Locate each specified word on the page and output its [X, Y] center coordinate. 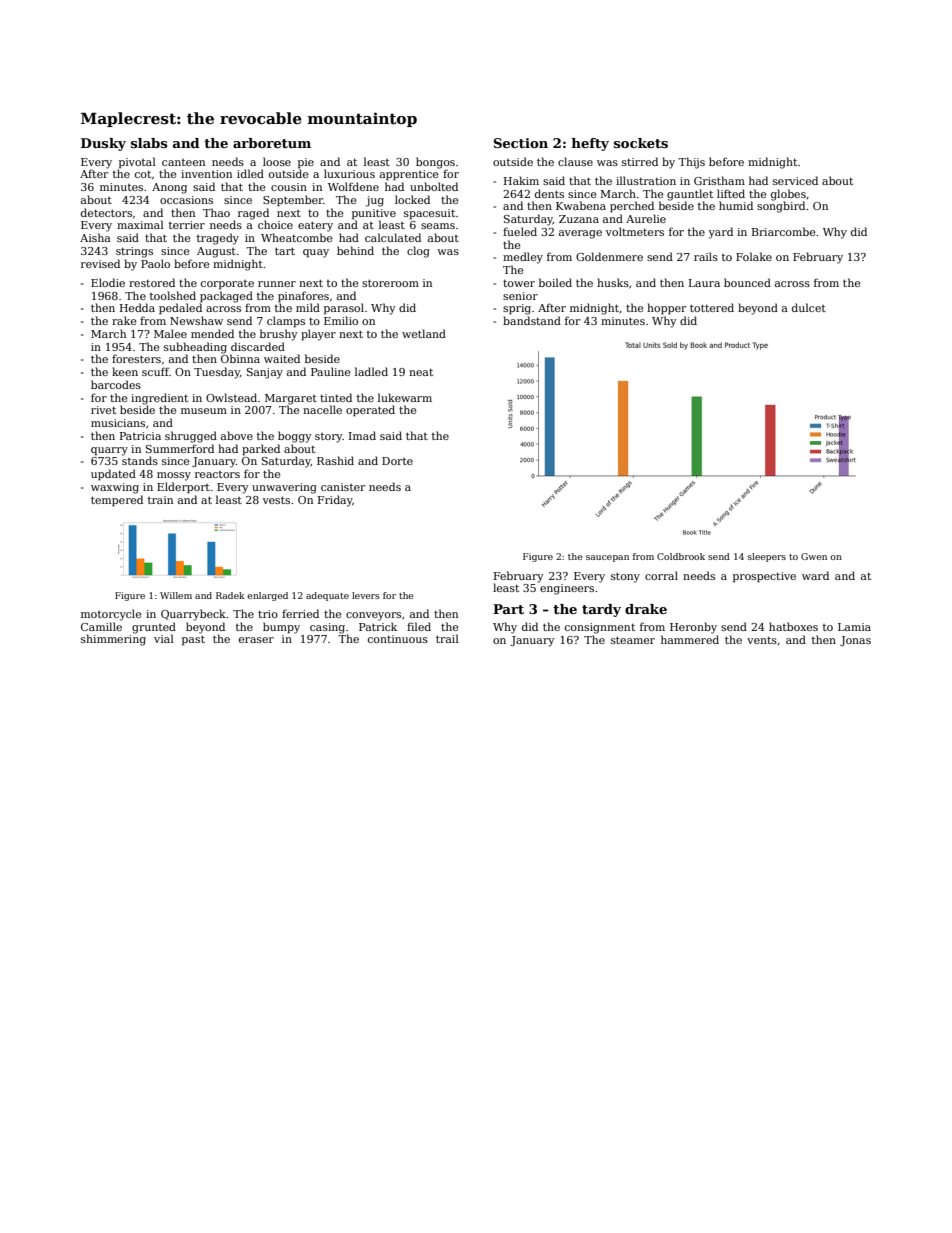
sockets [641, 143]
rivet [103, 410]
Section [521, 143]
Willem [176, 595]
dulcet [809, 307]
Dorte [397, 461]
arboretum [272, 143]
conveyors [373, 616]
